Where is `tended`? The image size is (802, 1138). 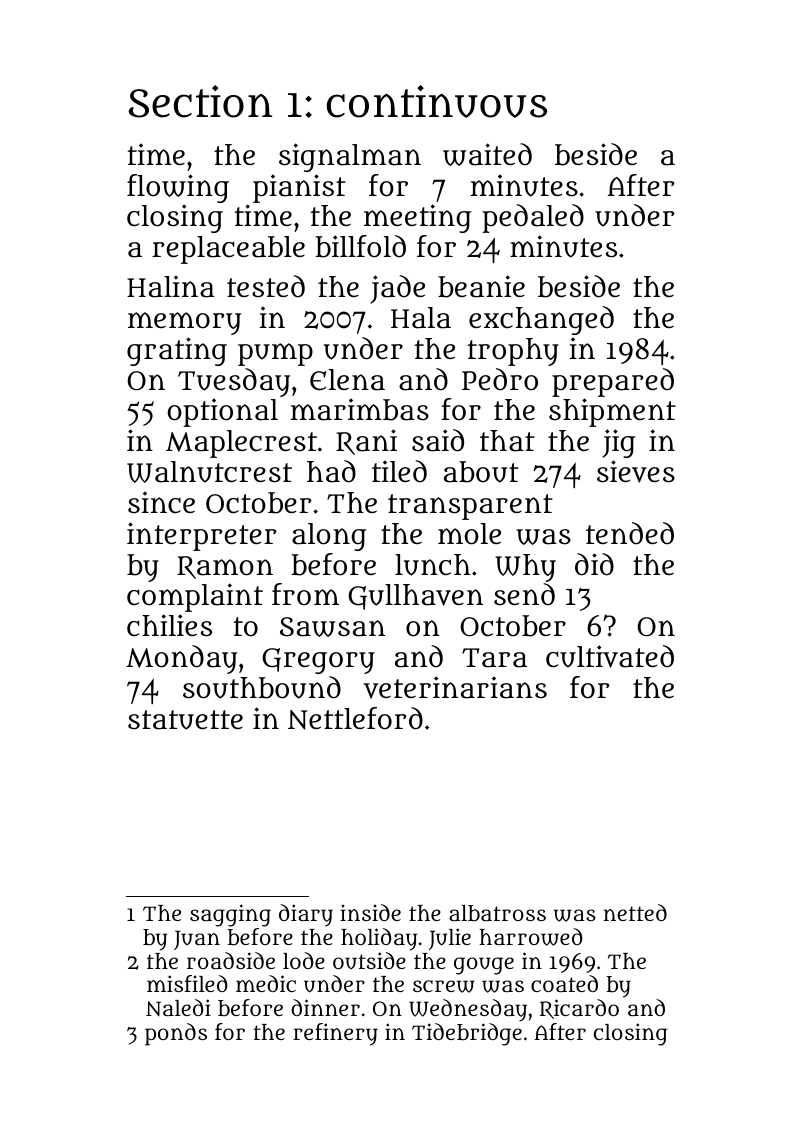 tended is located at coordinates (630, 533).
